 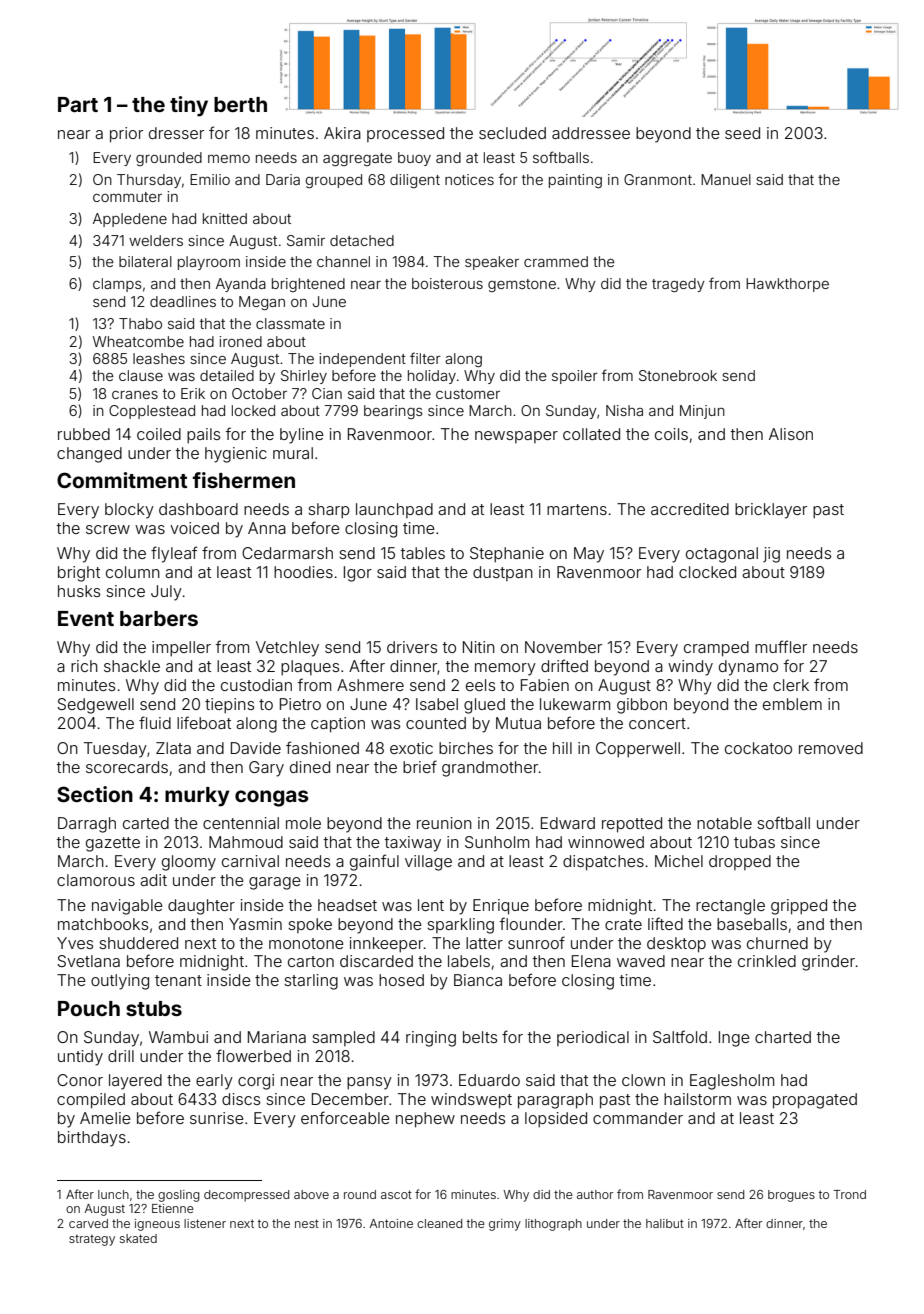 I want to click on nest, so click(x=307, y=1223).
